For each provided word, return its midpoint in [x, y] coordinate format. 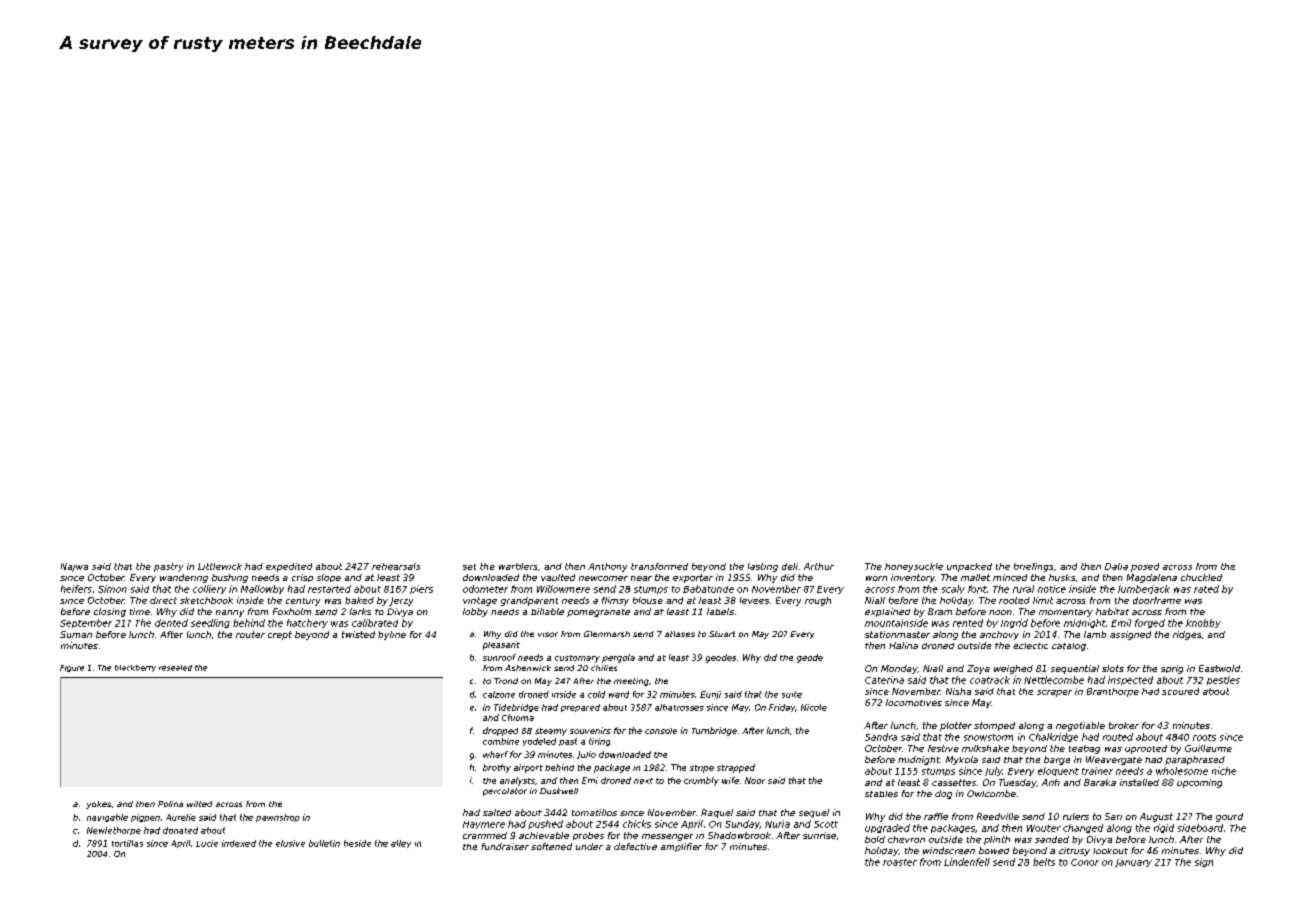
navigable [107, 818]
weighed [1013, 669]
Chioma [518, 717]
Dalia [1116, 566]
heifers [76, 589]
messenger [667, 837]
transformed [659, 566]
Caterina [884, 680]
